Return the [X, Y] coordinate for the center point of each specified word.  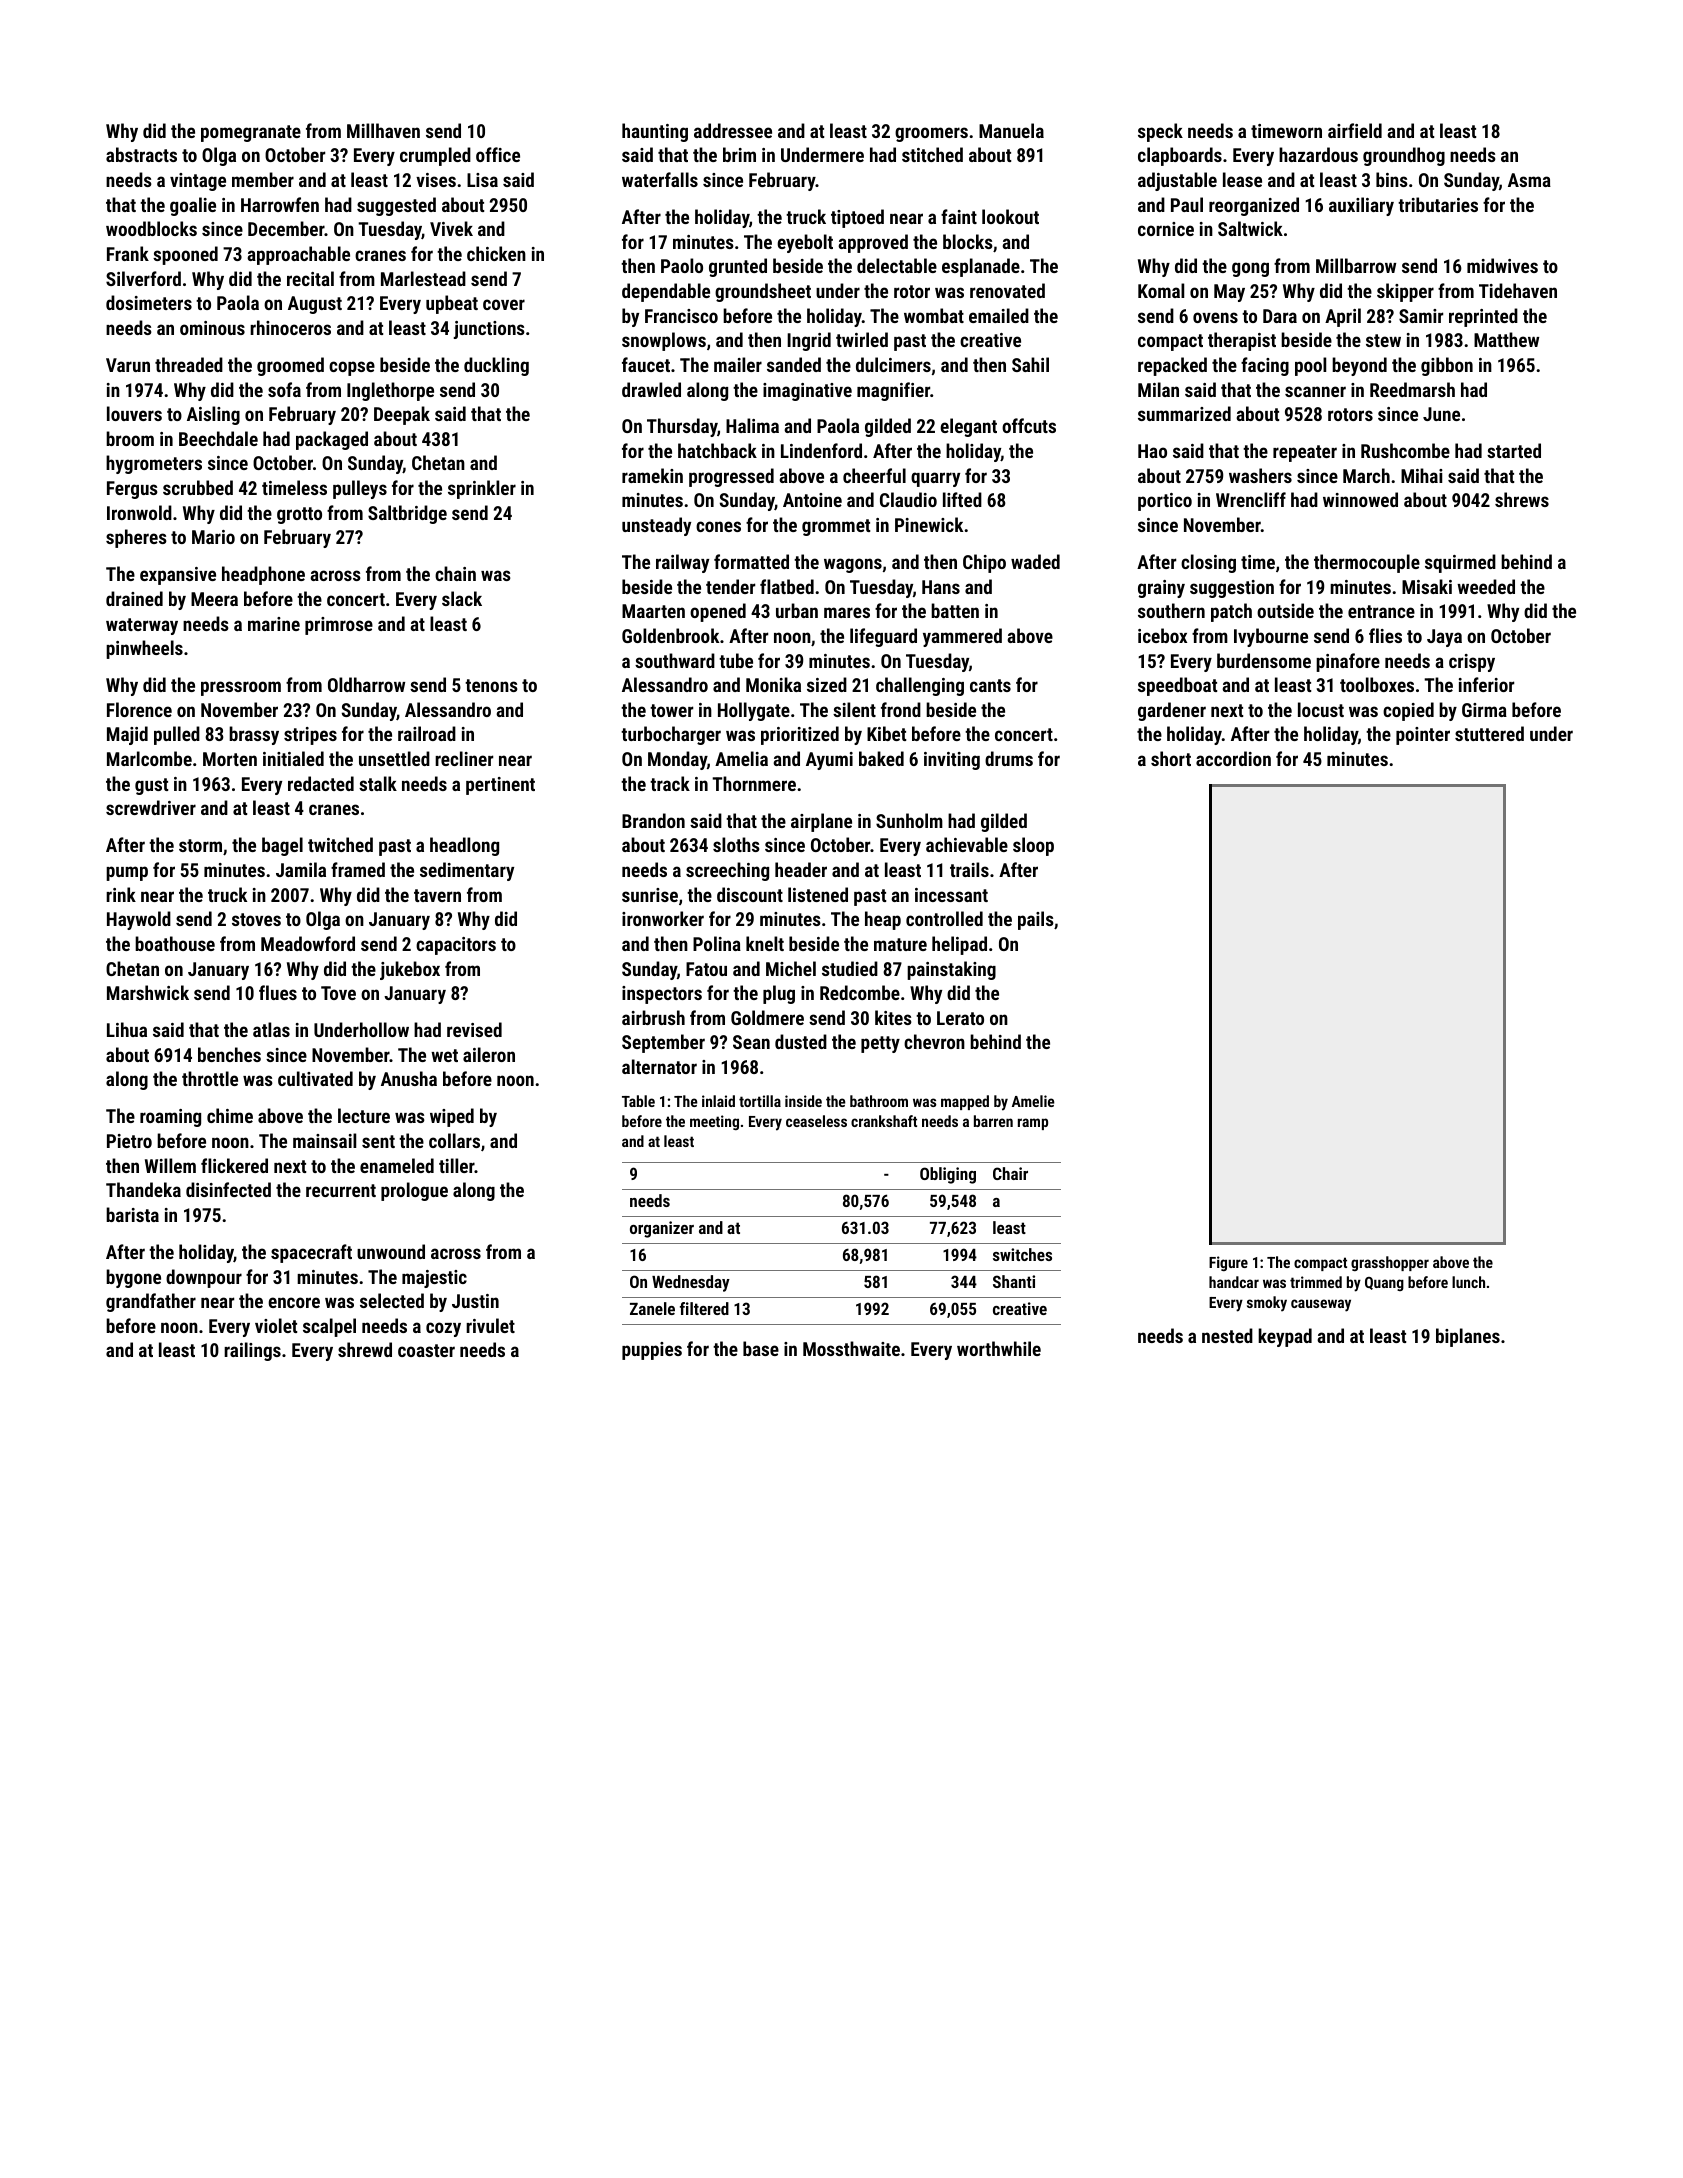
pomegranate [251, 133]
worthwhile [999, 1348]
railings [252, 1351]
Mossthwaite [851, 1348]
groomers [931, 134]
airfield [1355, 130]
